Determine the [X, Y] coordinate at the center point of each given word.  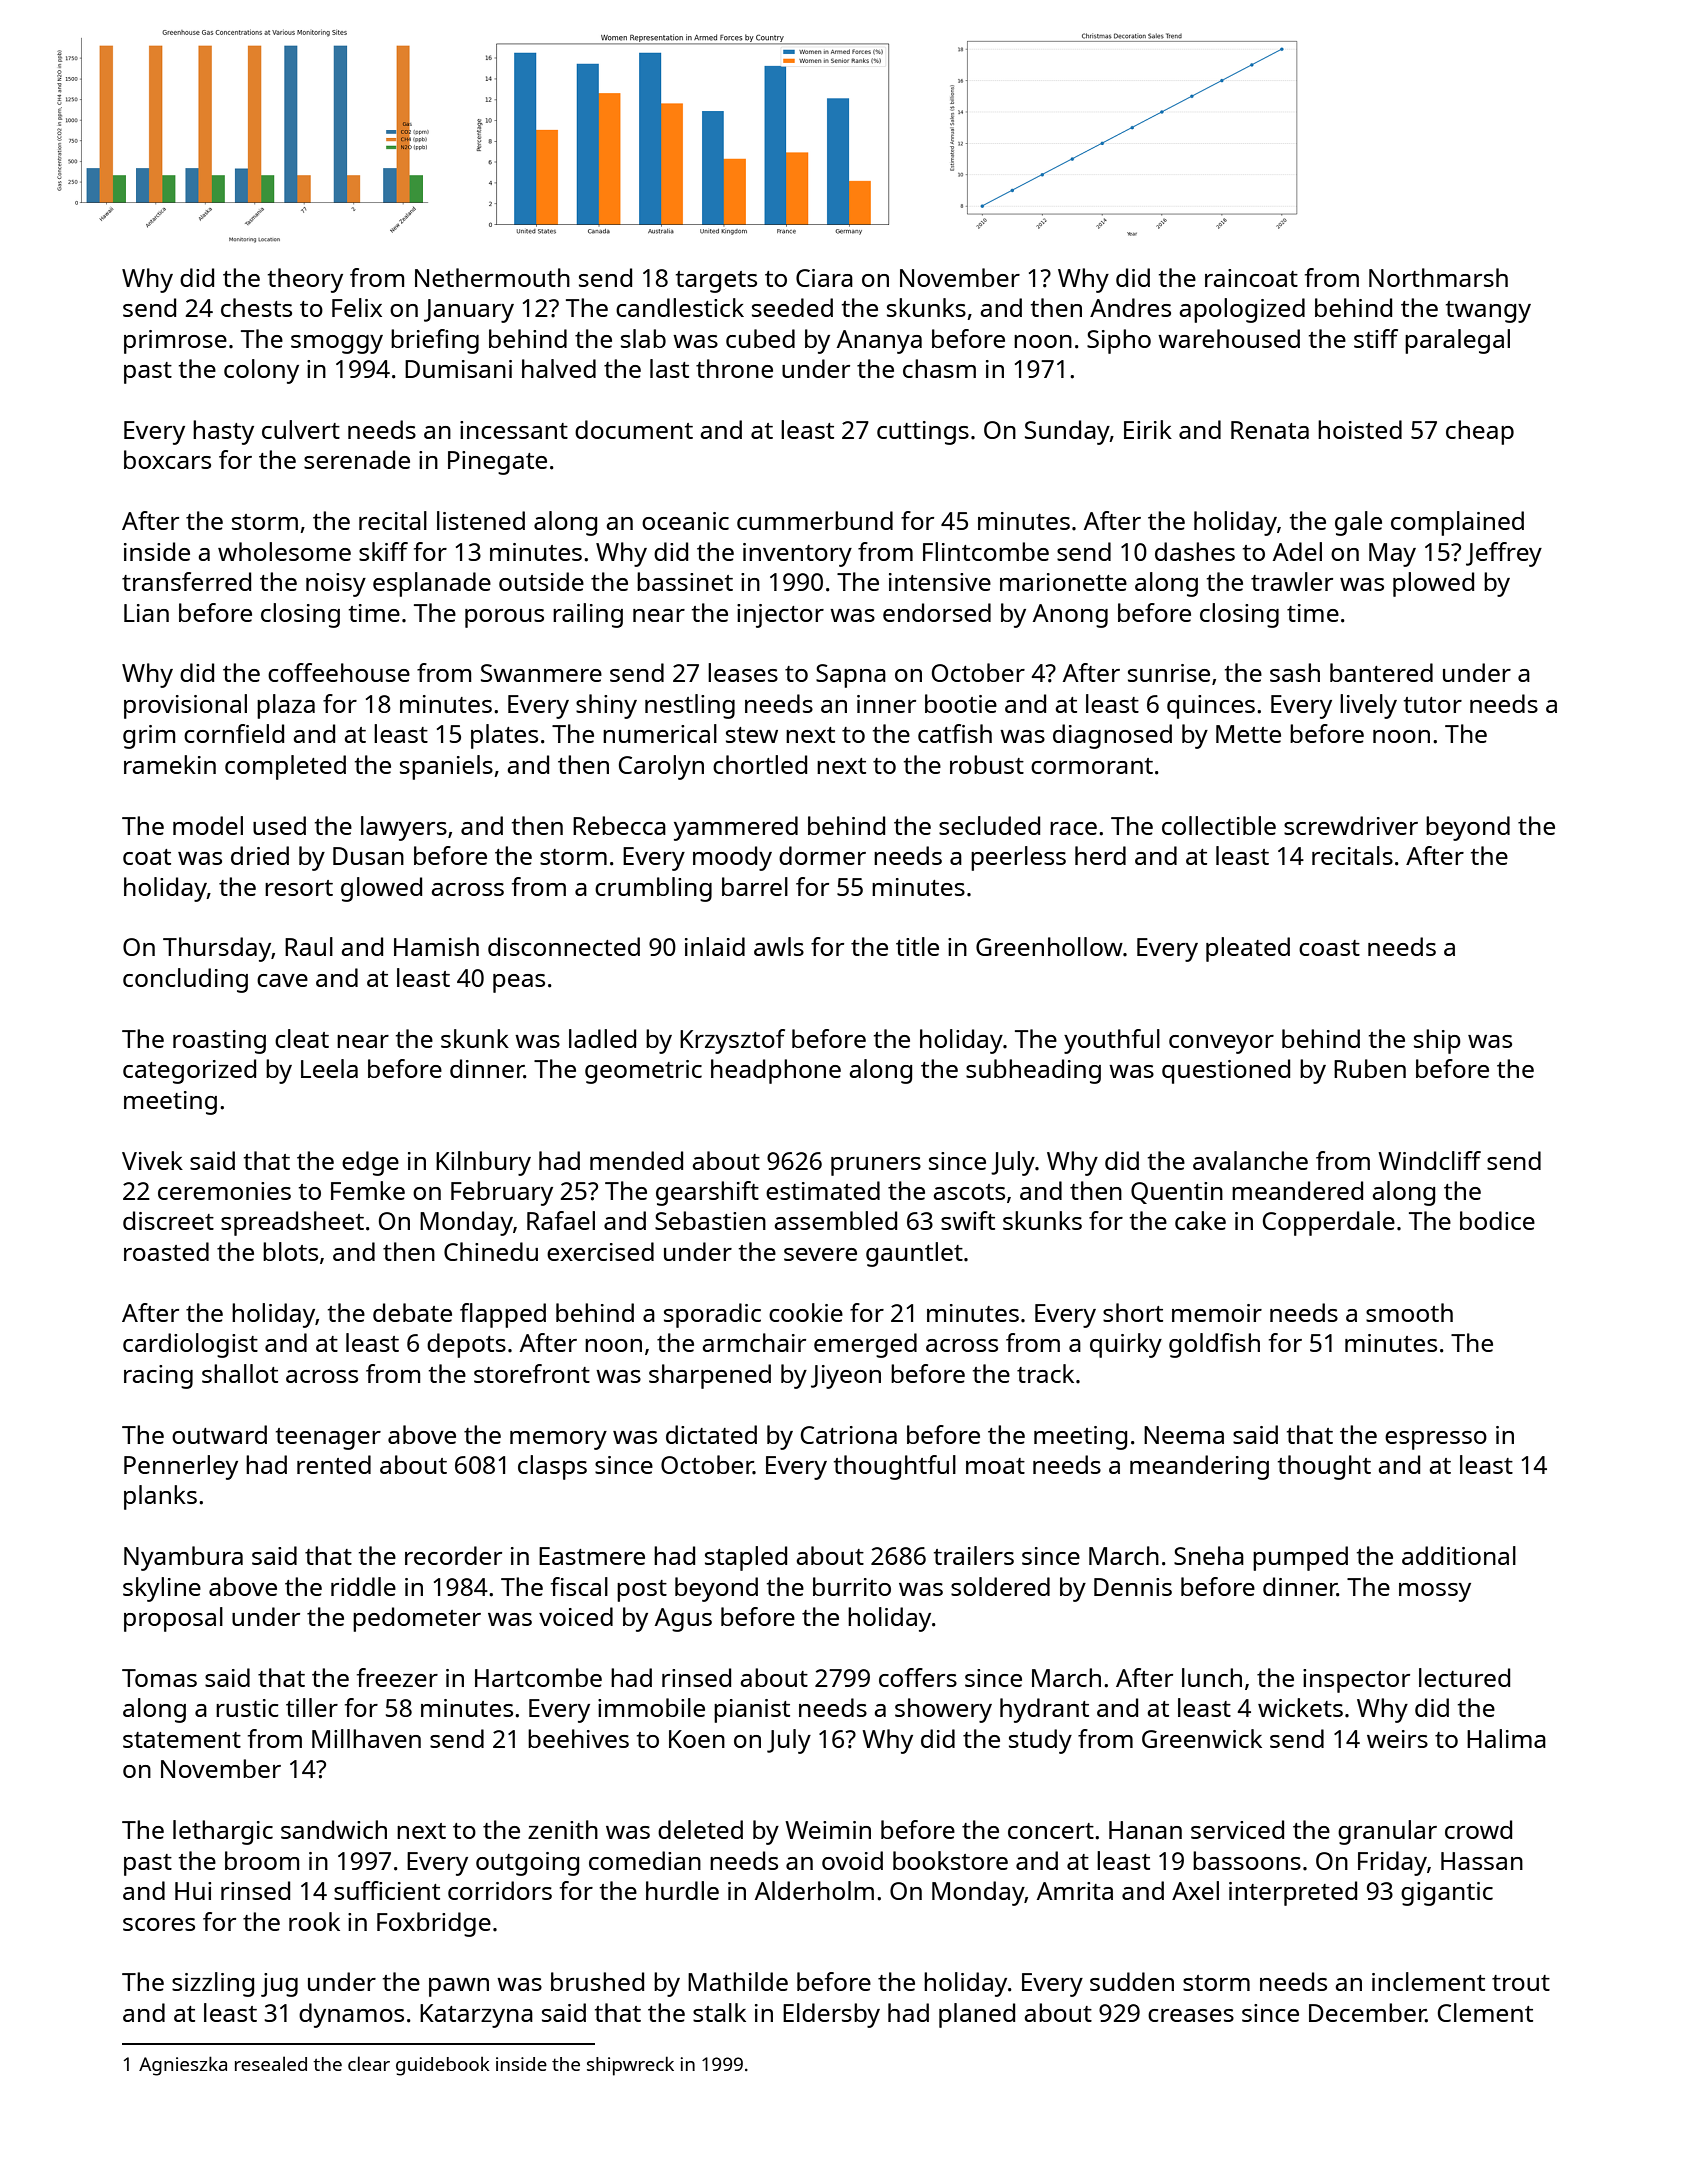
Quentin [1177, 1193]
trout [1521, 1983]
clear [369, 2063]
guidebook [443, 2066]
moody [732, 858]
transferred [186, 581]
